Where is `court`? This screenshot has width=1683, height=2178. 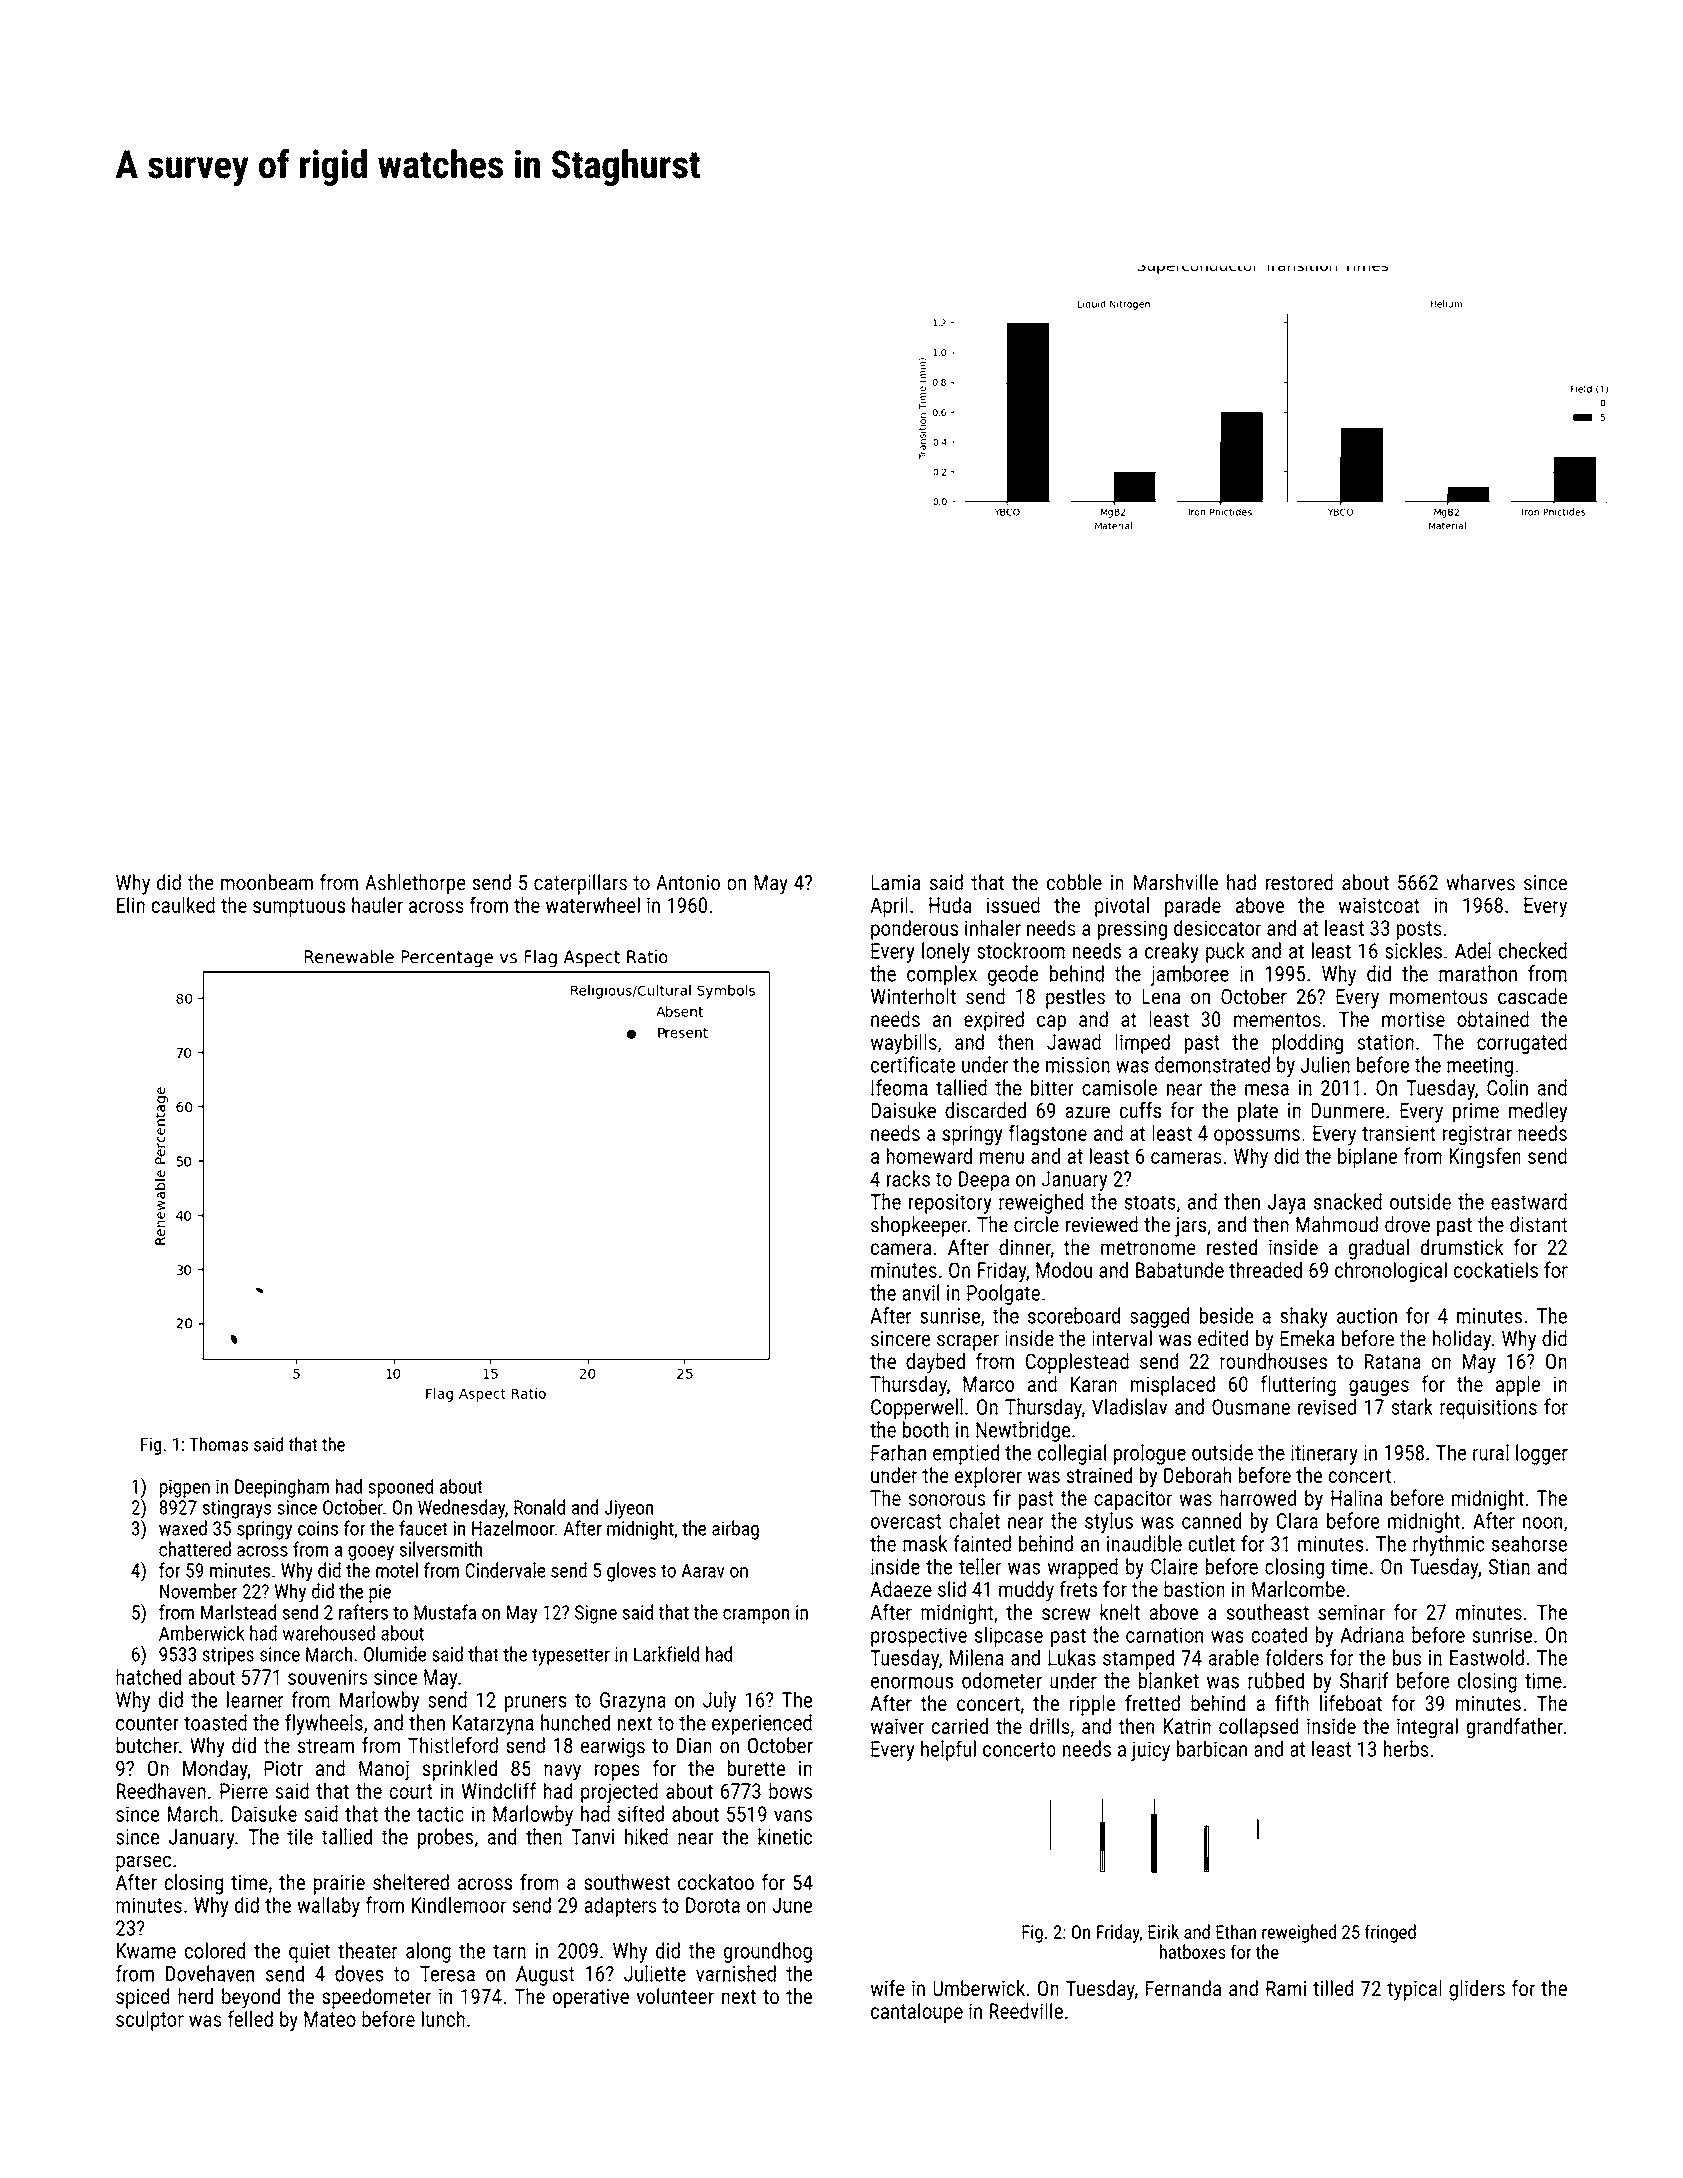
court is located at coordinates (411, 1791).
